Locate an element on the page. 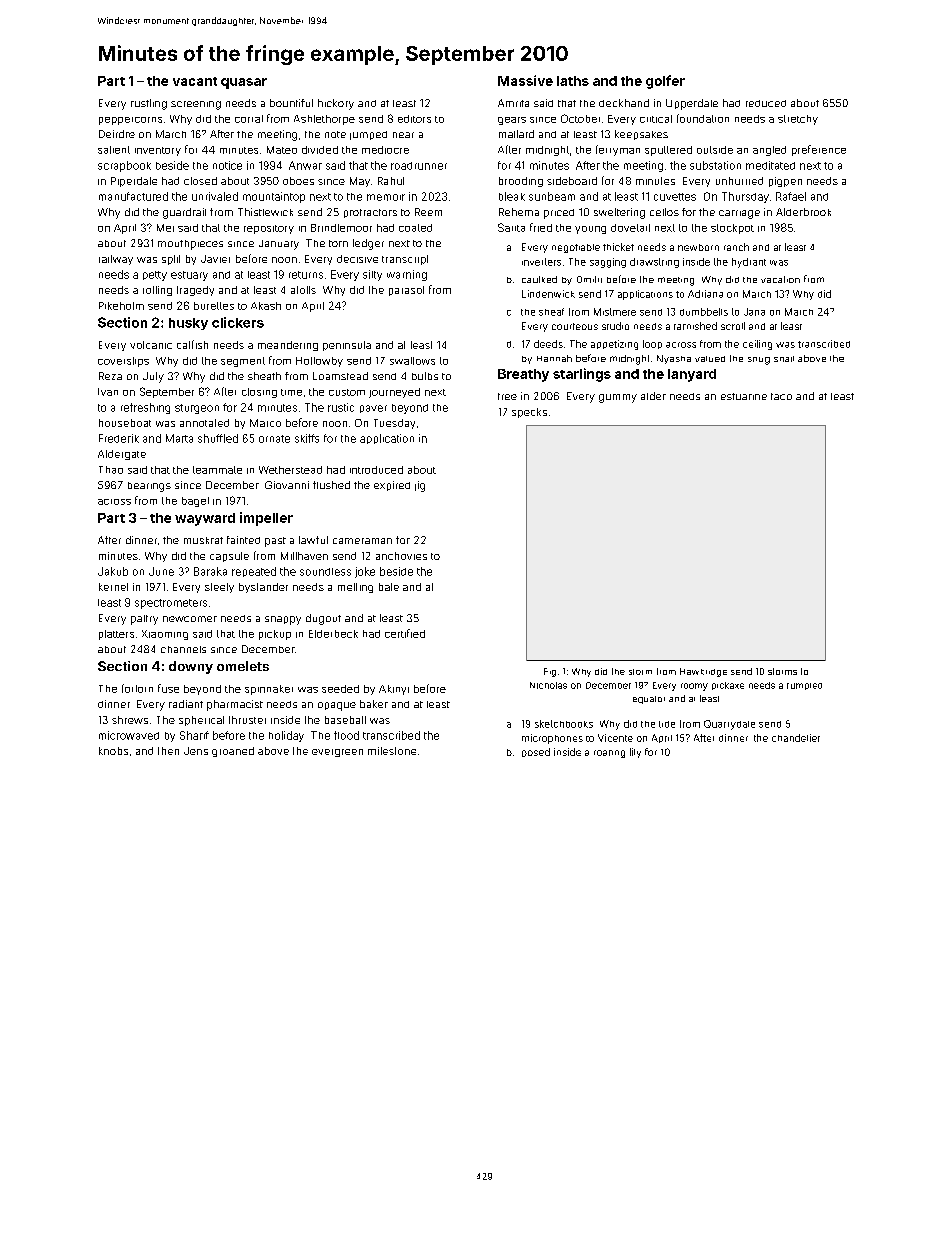 The image size is (952, 1233). golfer is located at coordinates (665, 82).
